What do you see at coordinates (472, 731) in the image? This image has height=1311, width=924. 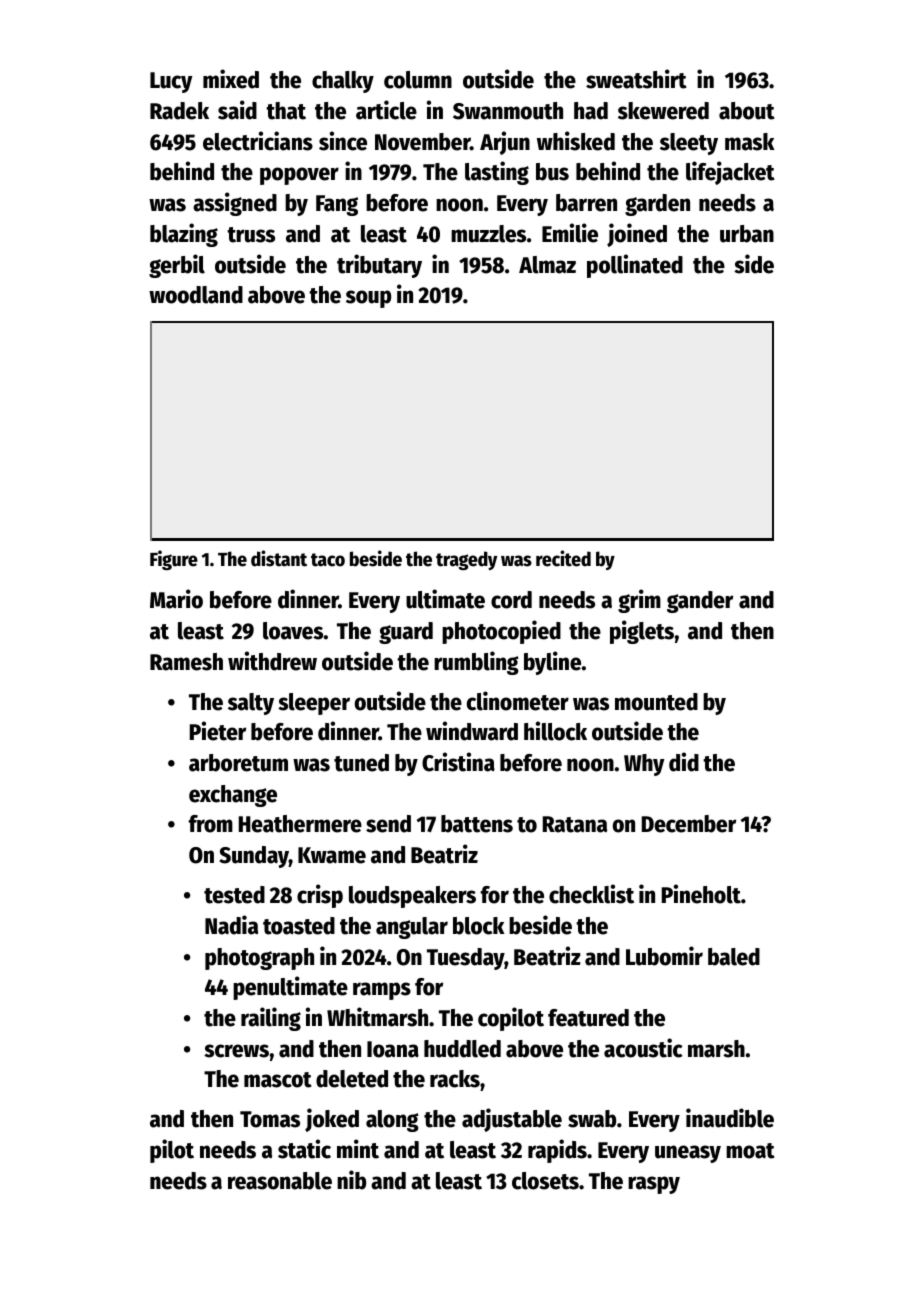 I see `windward` at bounding box center [472, 731].
